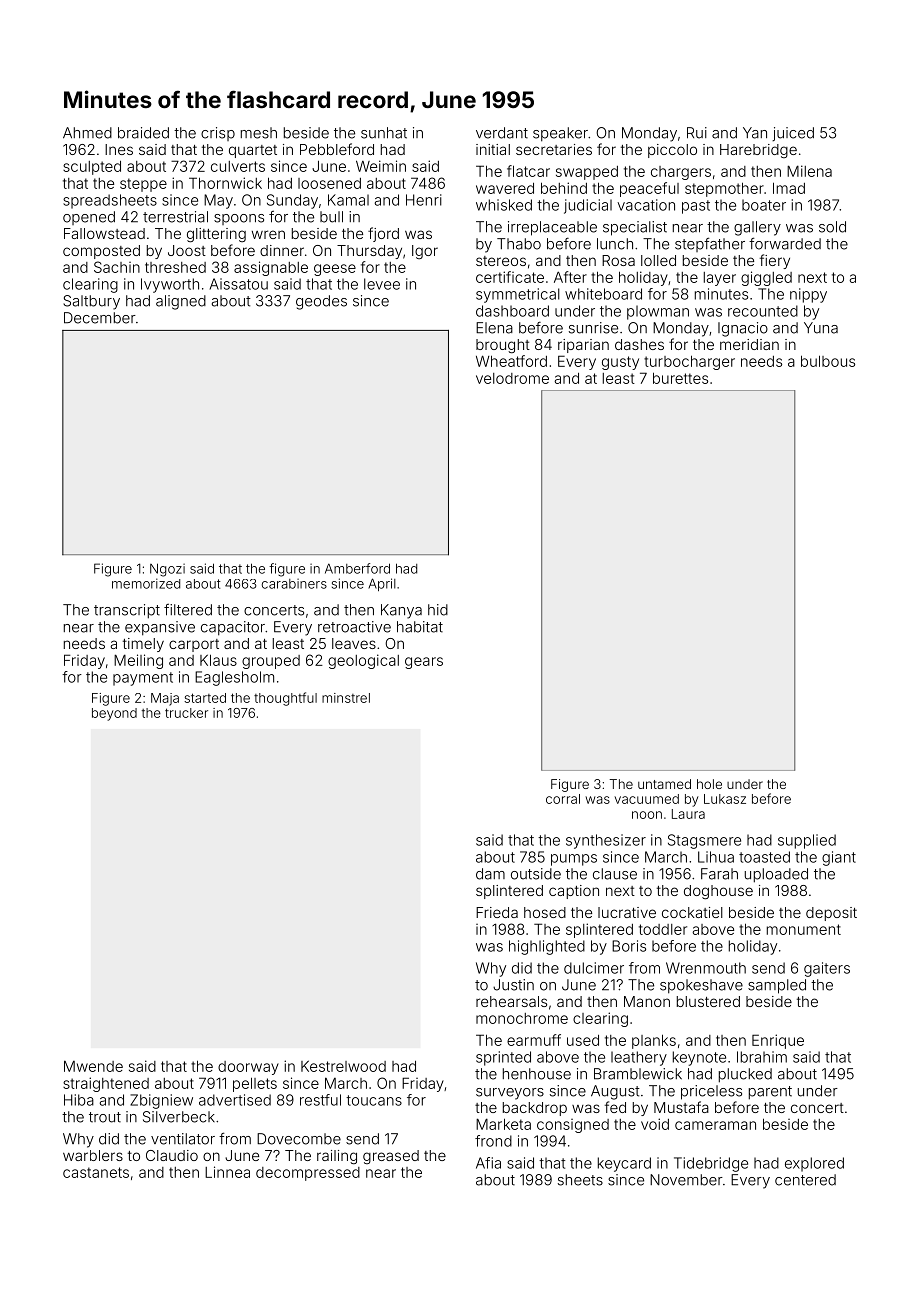 This screenshot has height=1308, width=924. Describe the element at coordinates (777, 986) in the screenshot. I see `sampled` at that location.
